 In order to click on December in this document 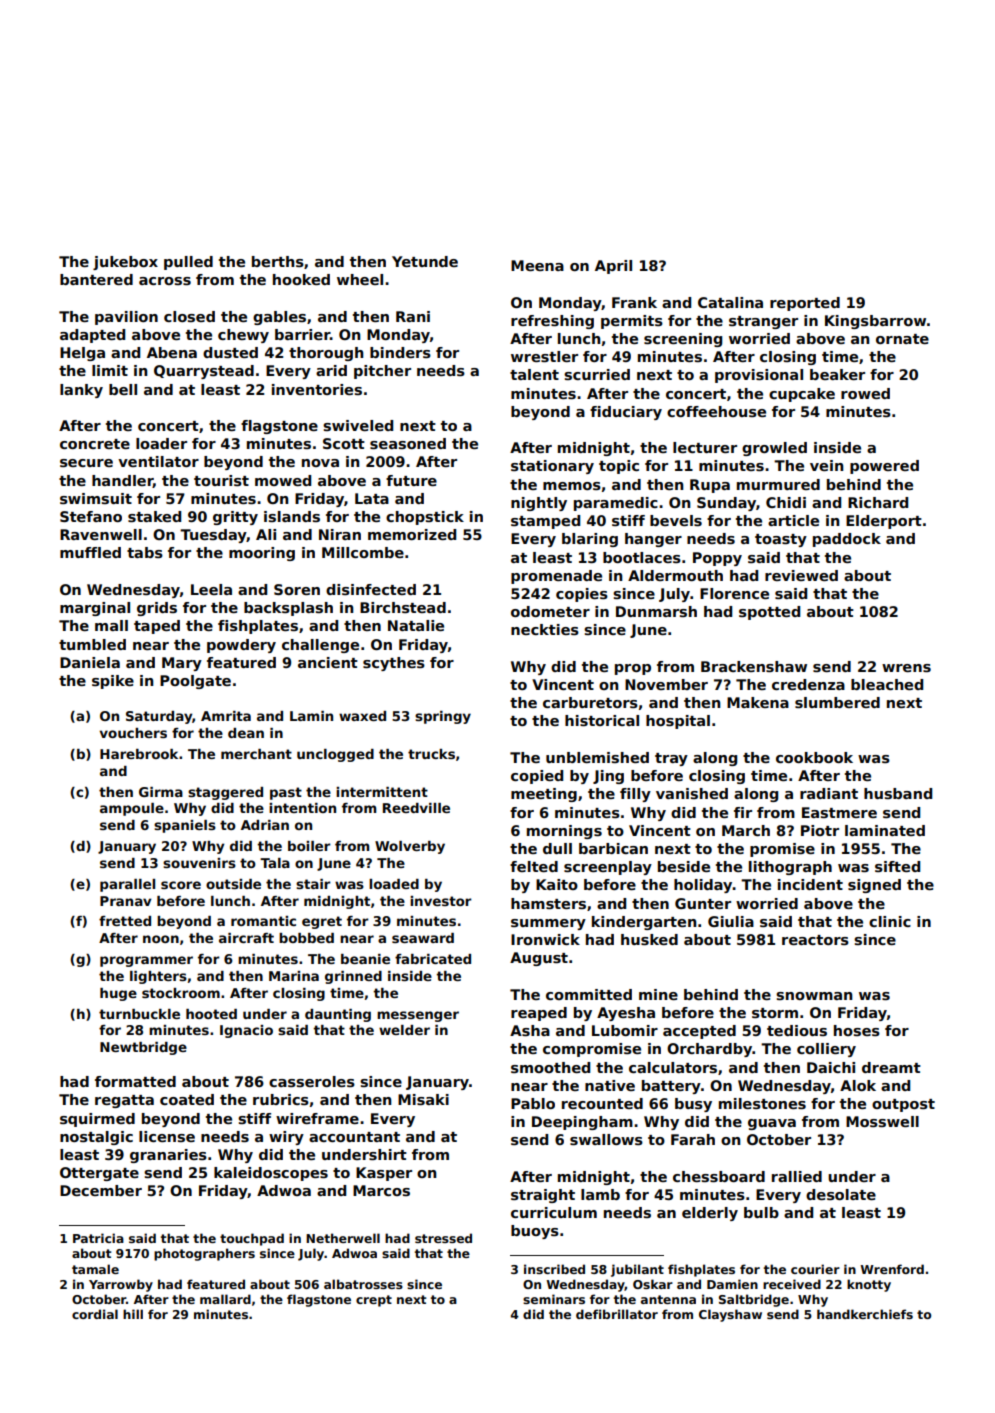, I will do `click(101, 1190)`.
